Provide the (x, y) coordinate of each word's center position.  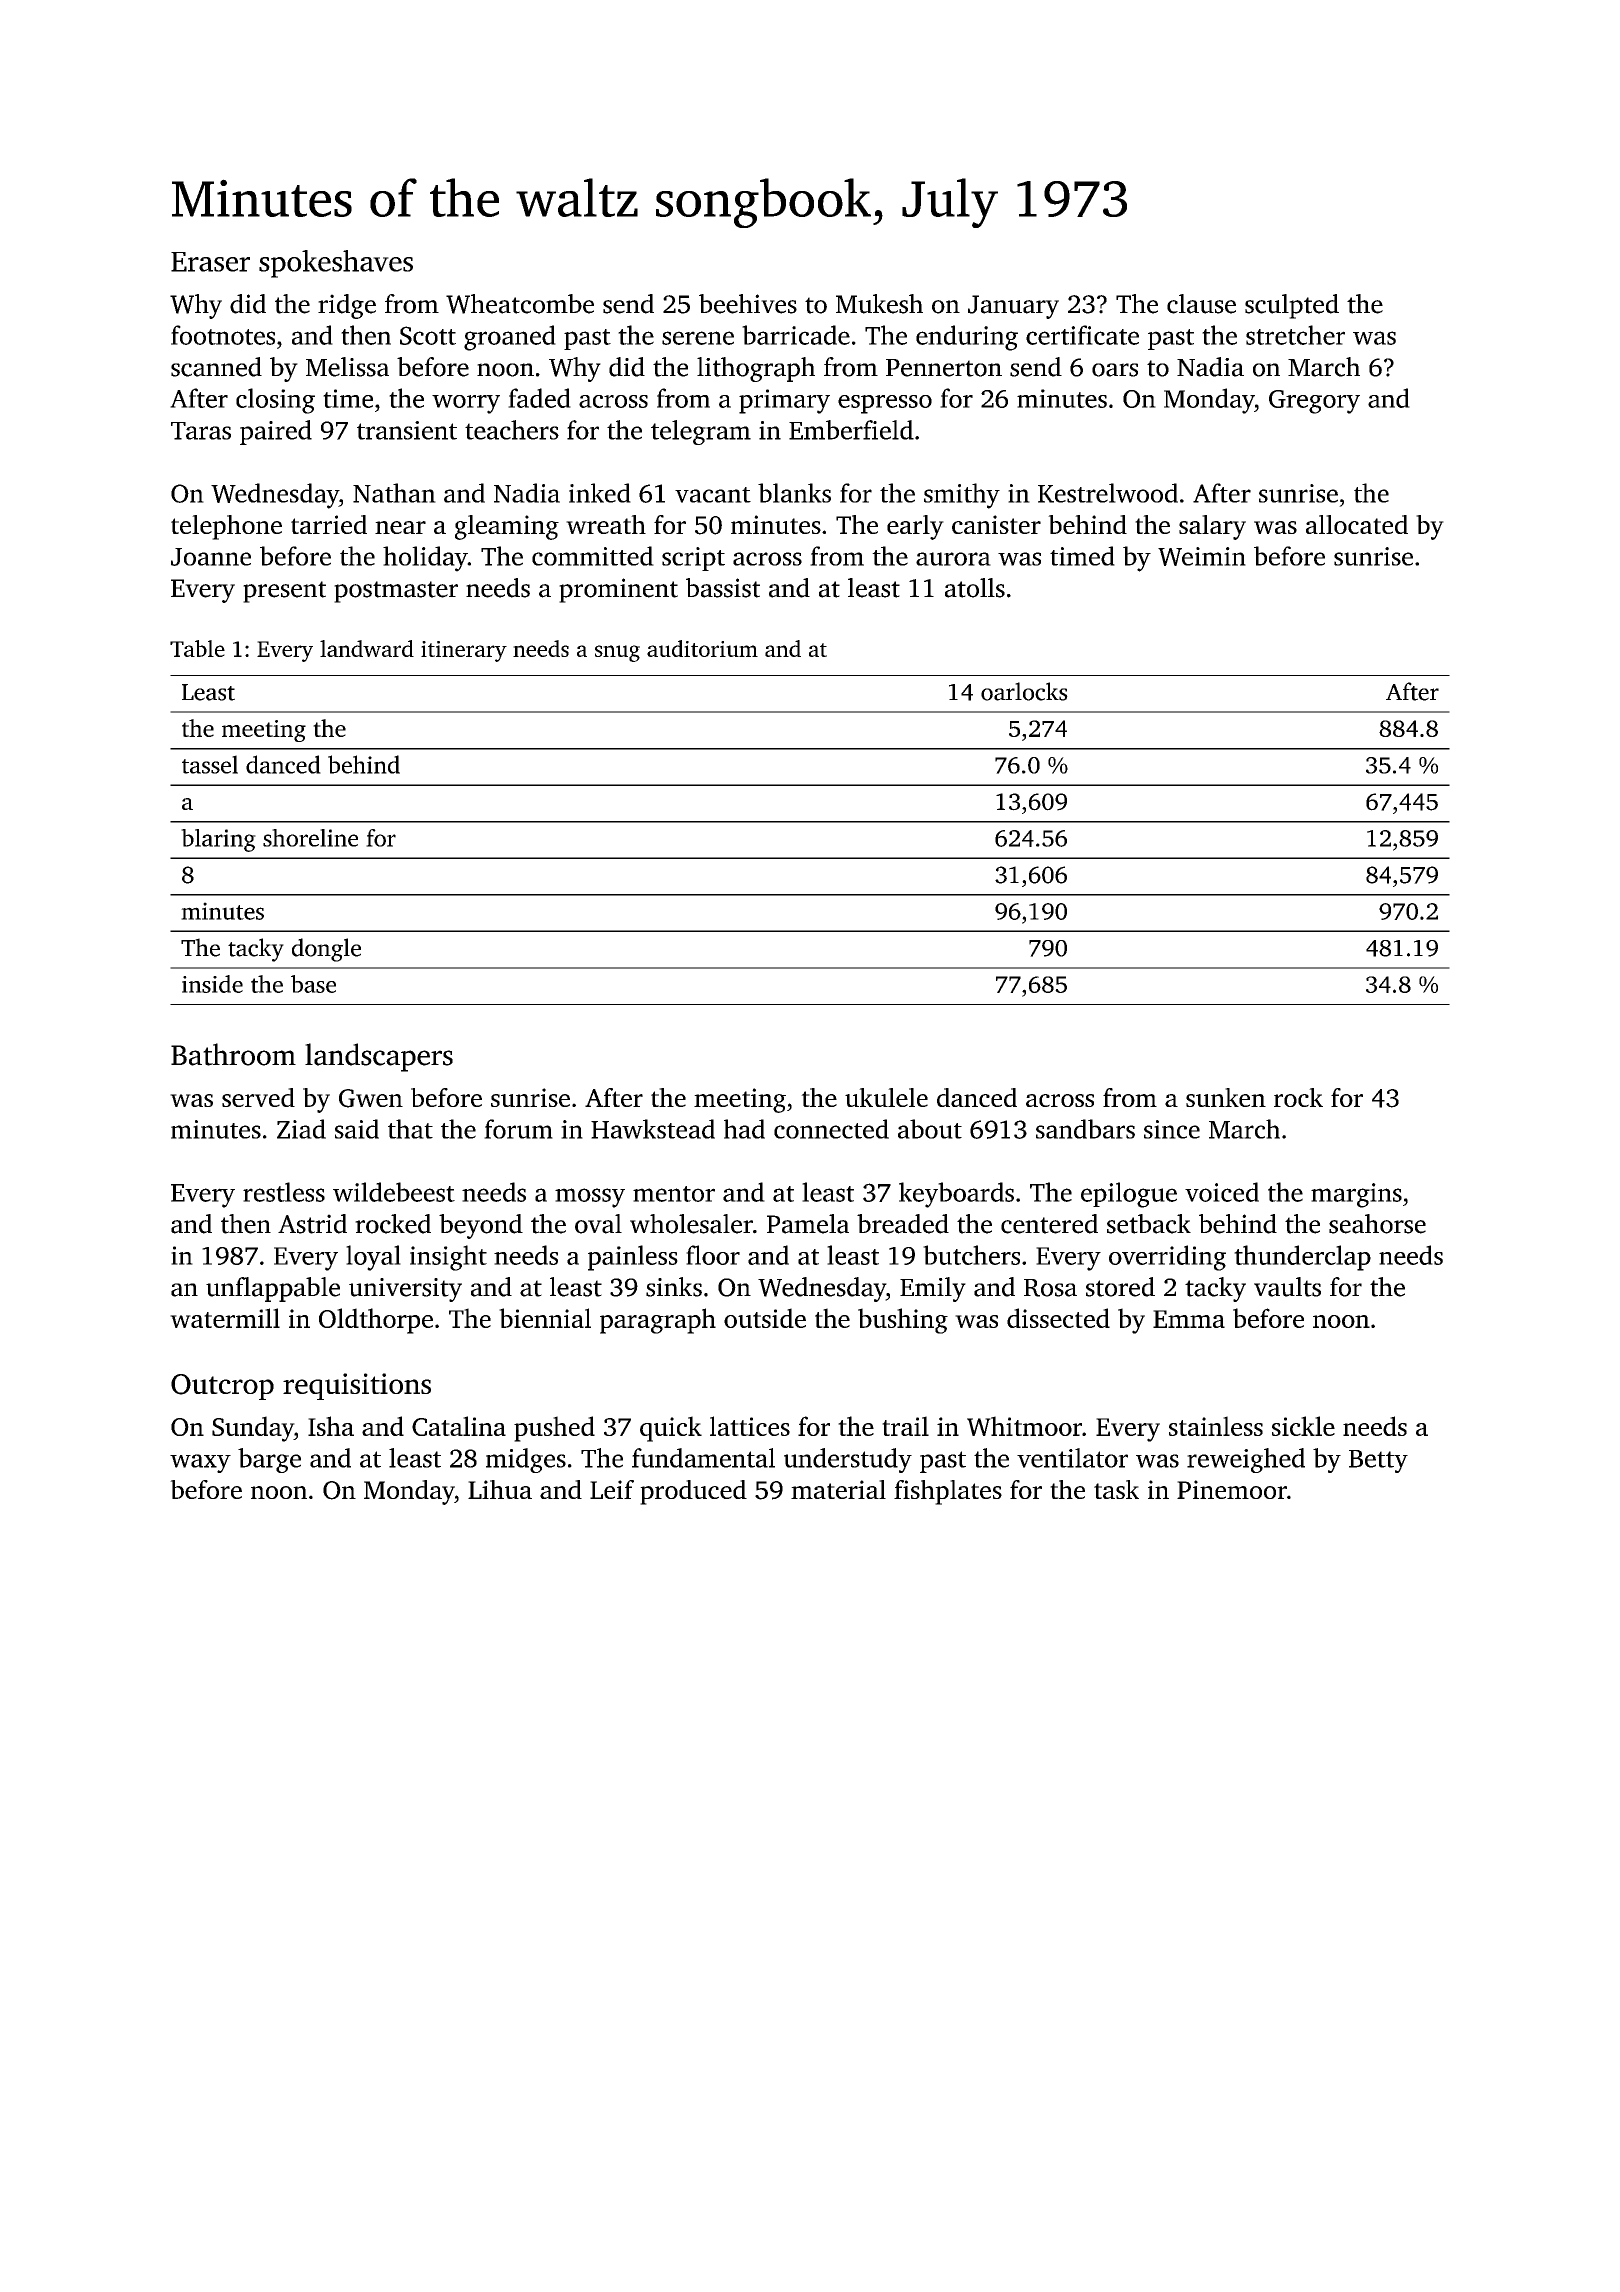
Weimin (1202, 556)
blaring (218, 840)
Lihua (500, 1489)
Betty (1378, 1461)
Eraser (210, 262)
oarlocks (1024, 691)
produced (693, 1492)
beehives (748, 304)
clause (1201, 304)
